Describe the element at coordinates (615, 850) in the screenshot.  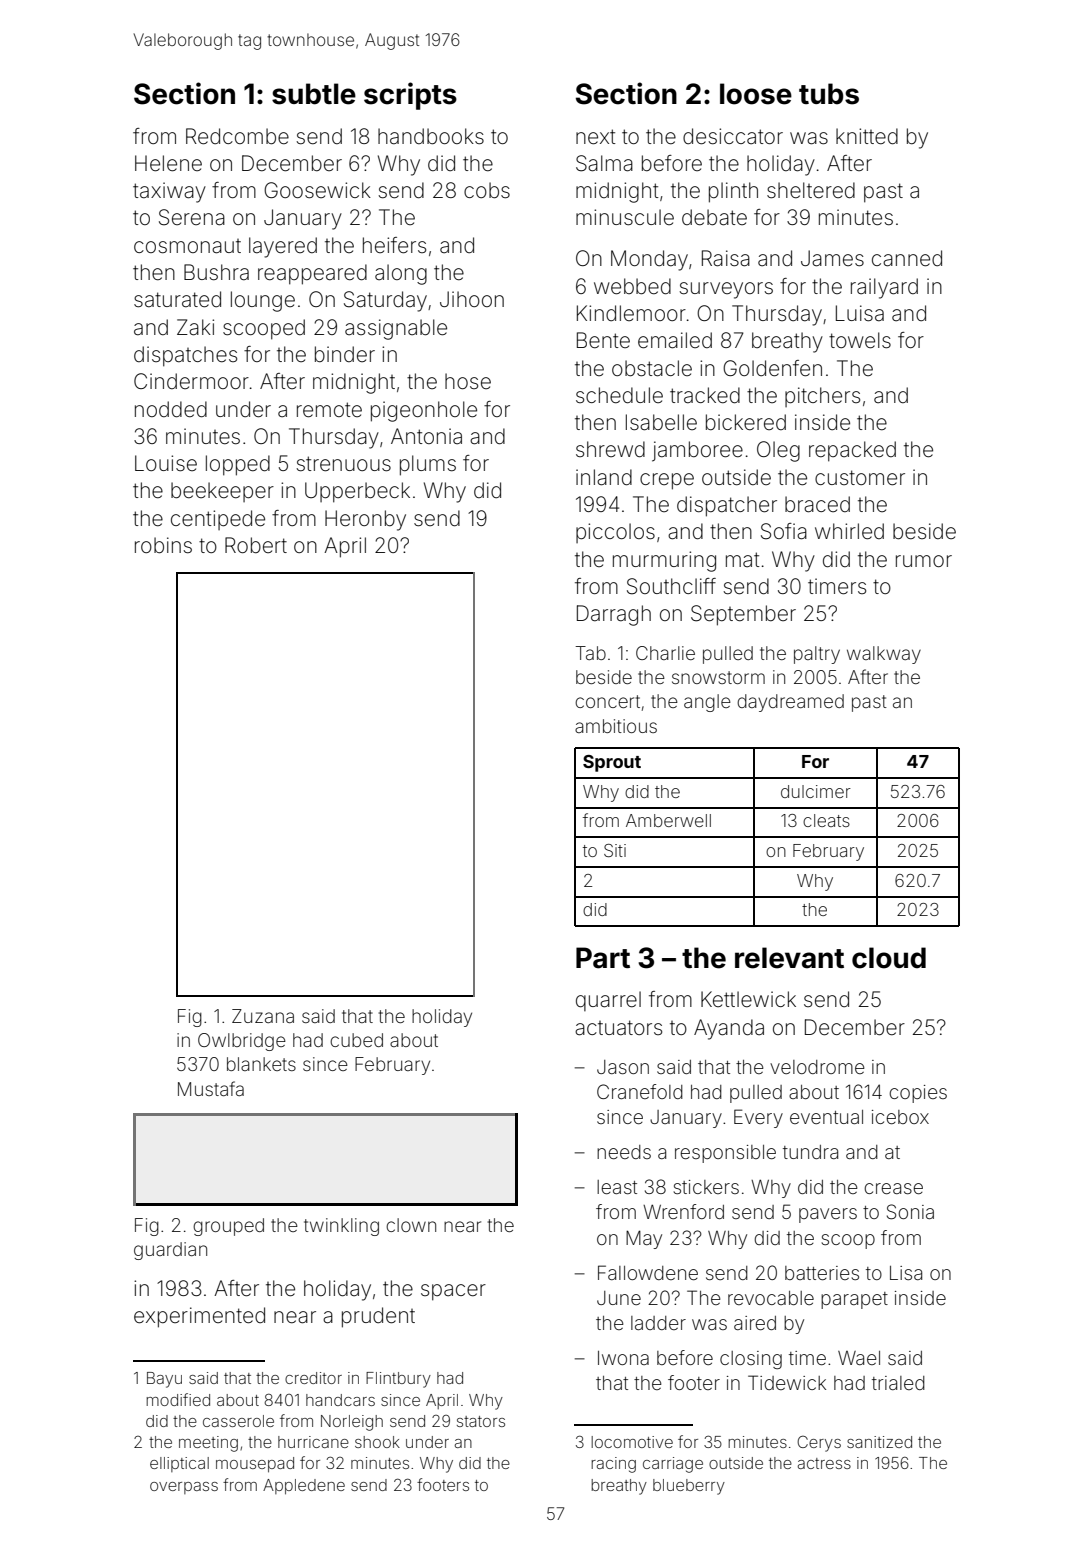
I see `Siti` at that location.
